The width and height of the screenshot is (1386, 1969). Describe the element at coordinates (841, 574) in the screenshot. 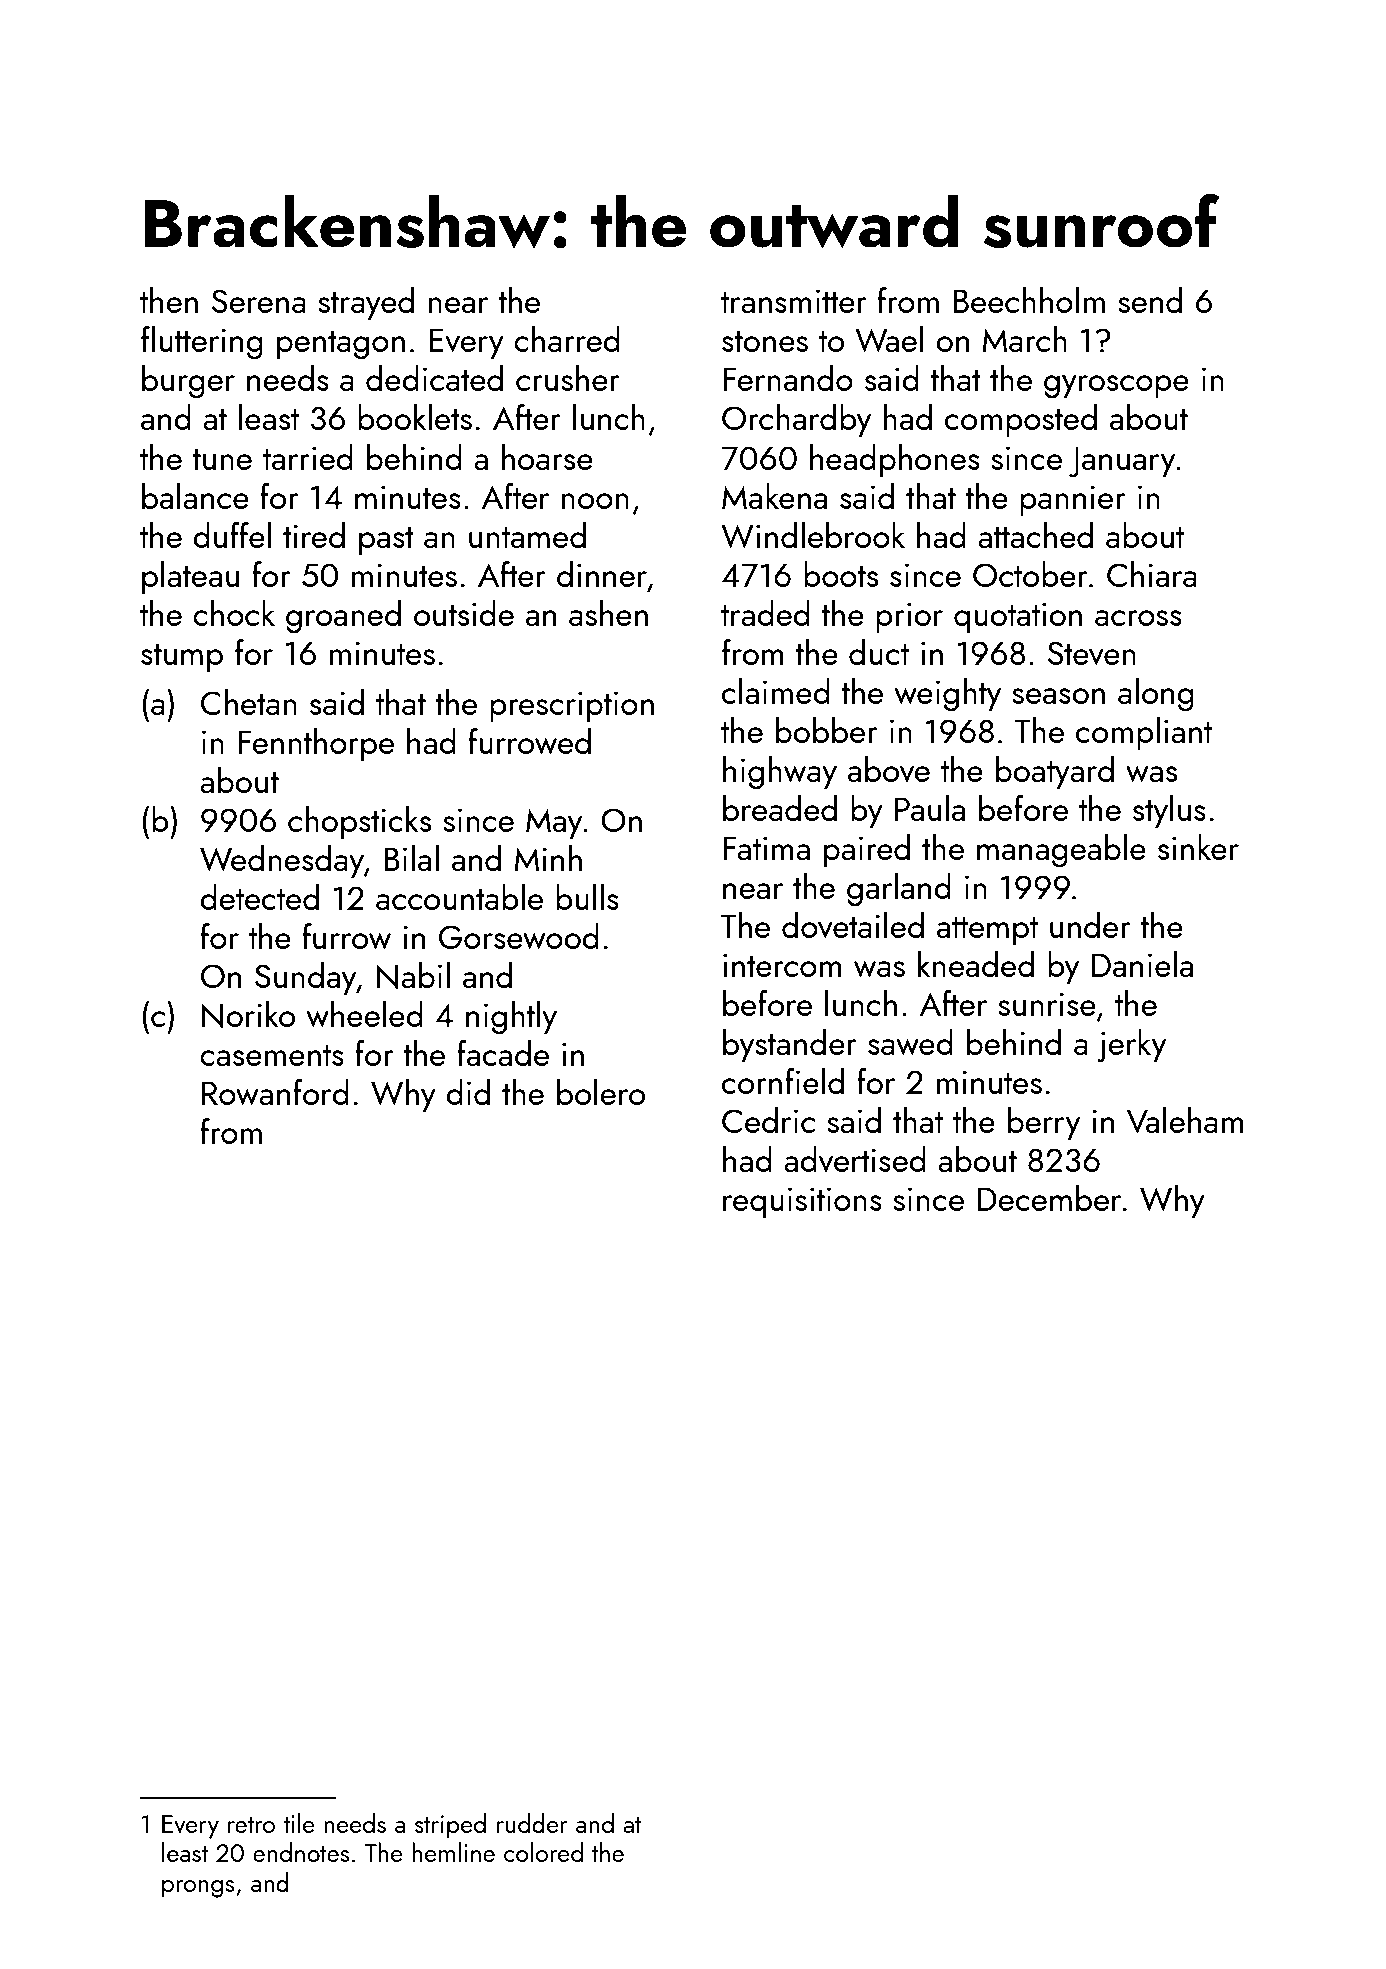

I see `boots` at that location.
